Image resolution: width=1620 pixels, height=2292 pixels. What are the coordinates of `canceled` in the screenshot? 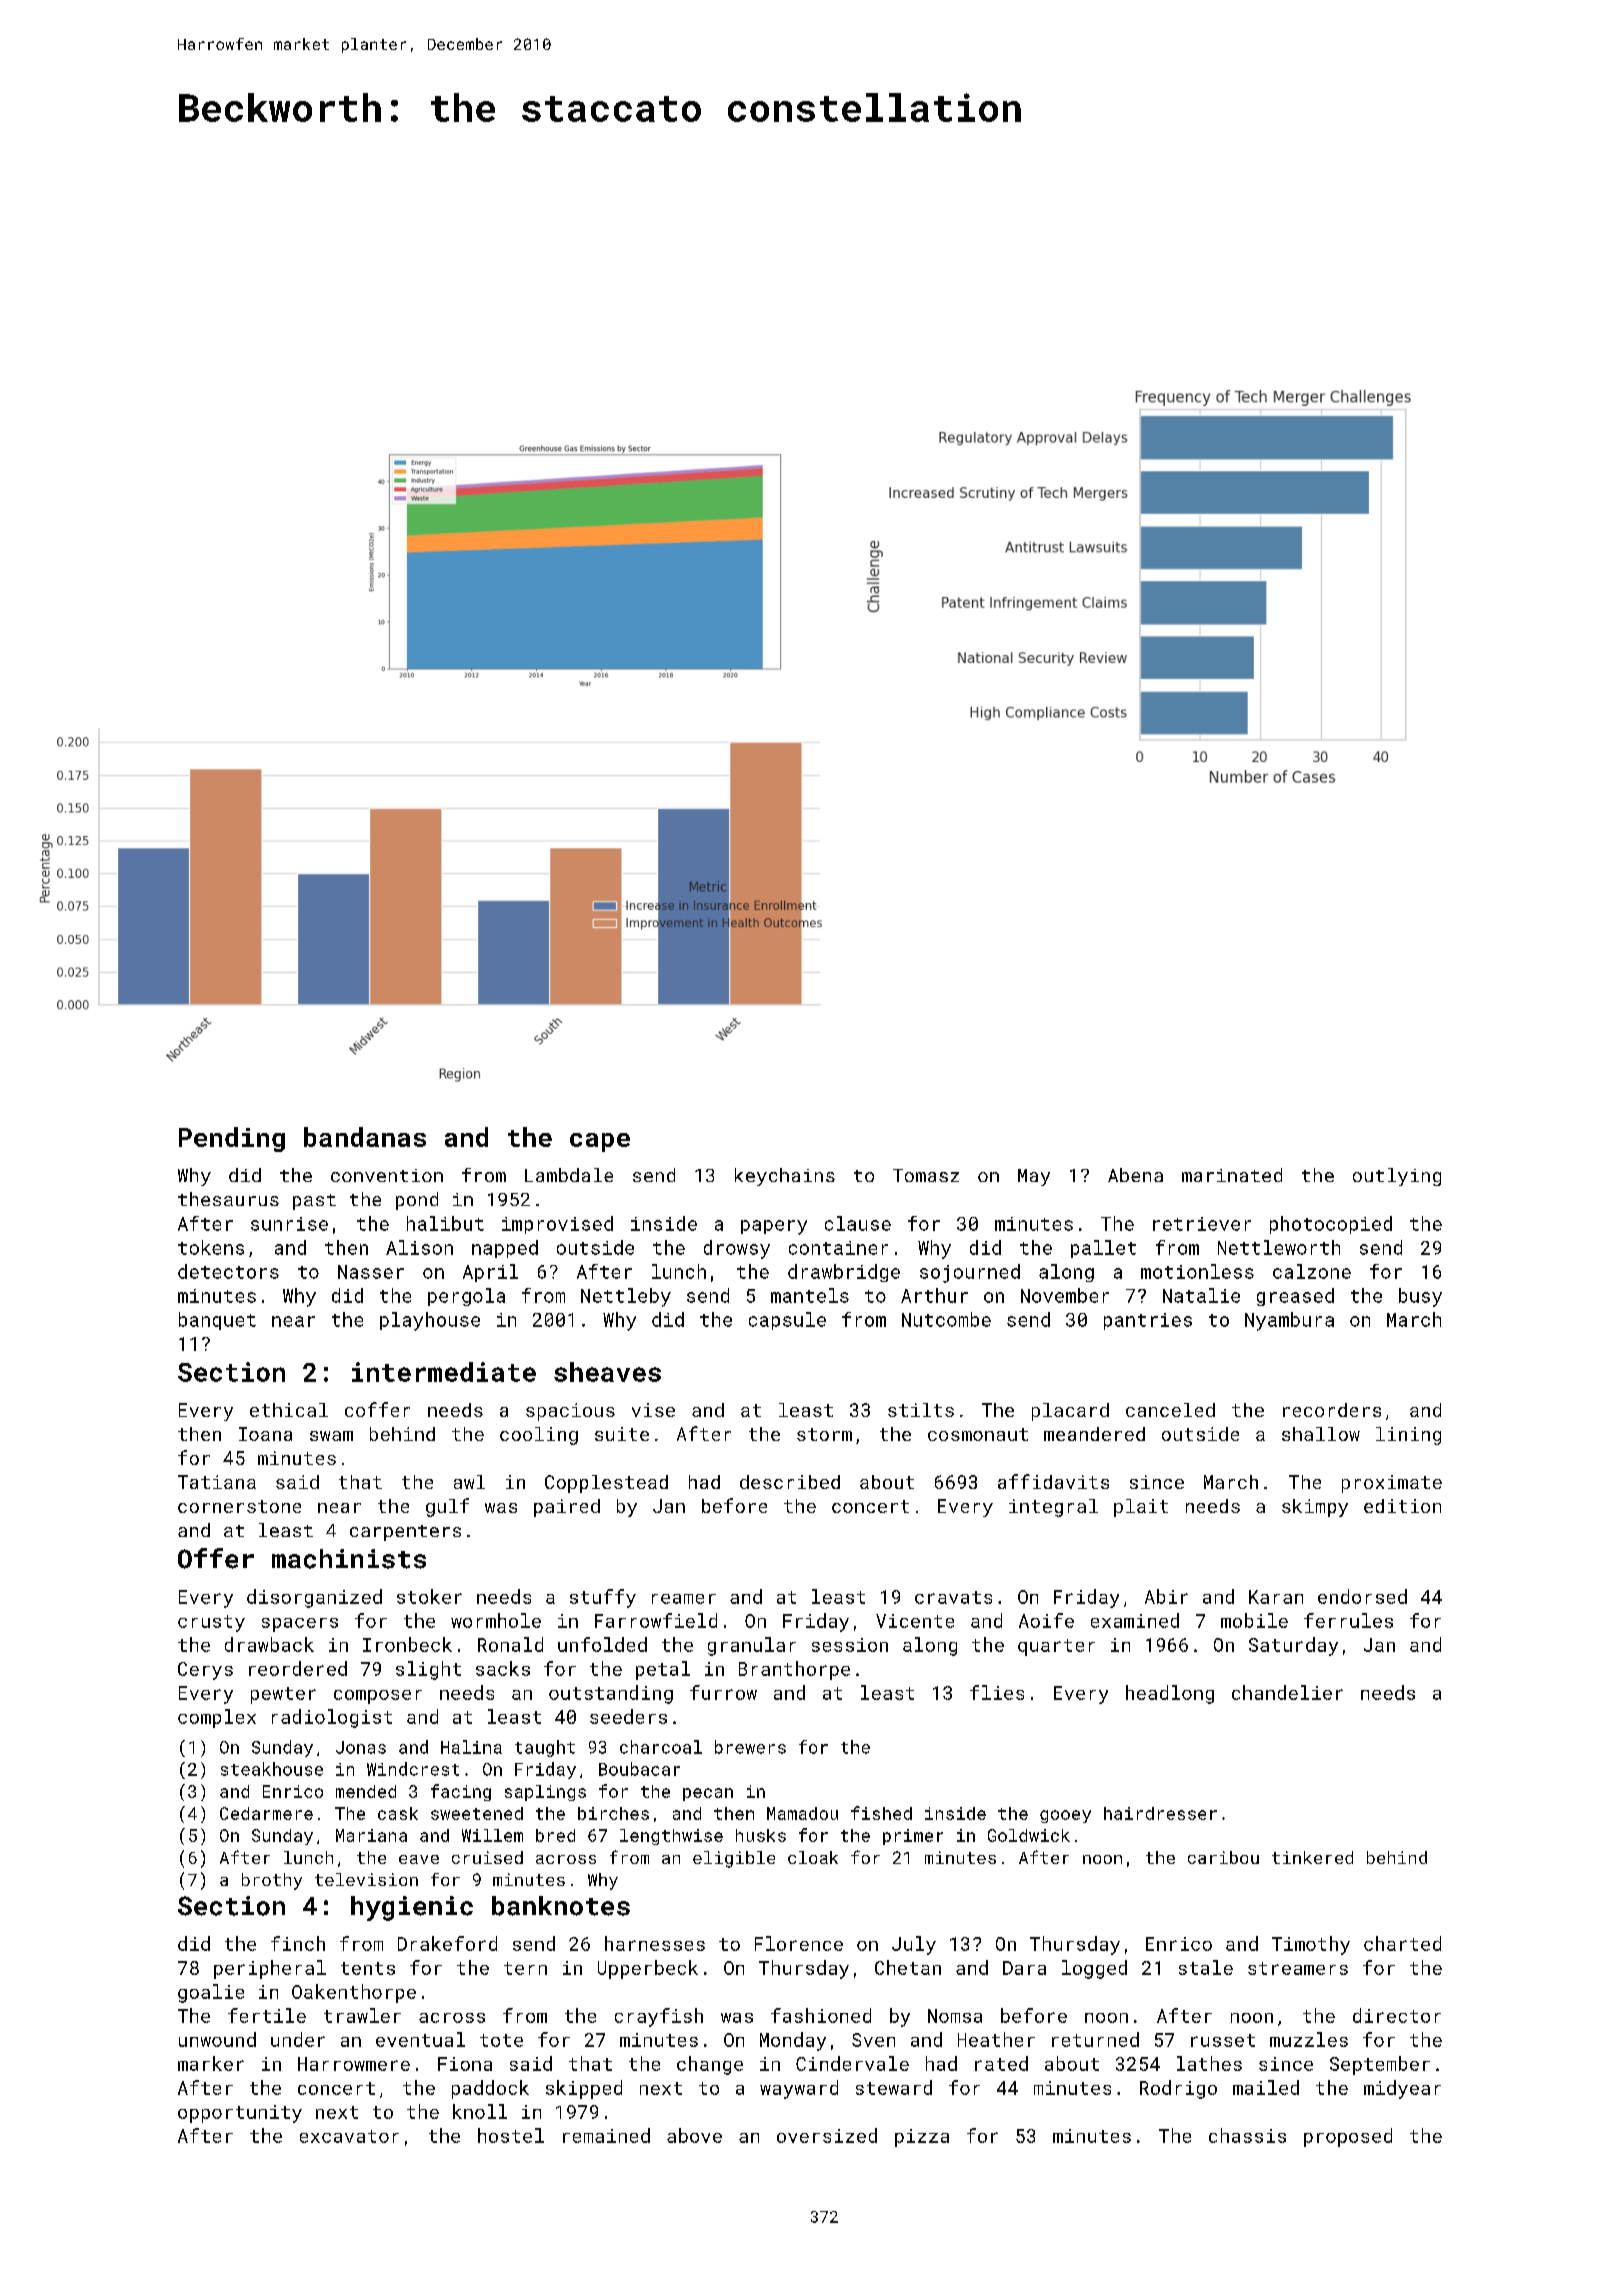 It's located at (1170, 1410).
